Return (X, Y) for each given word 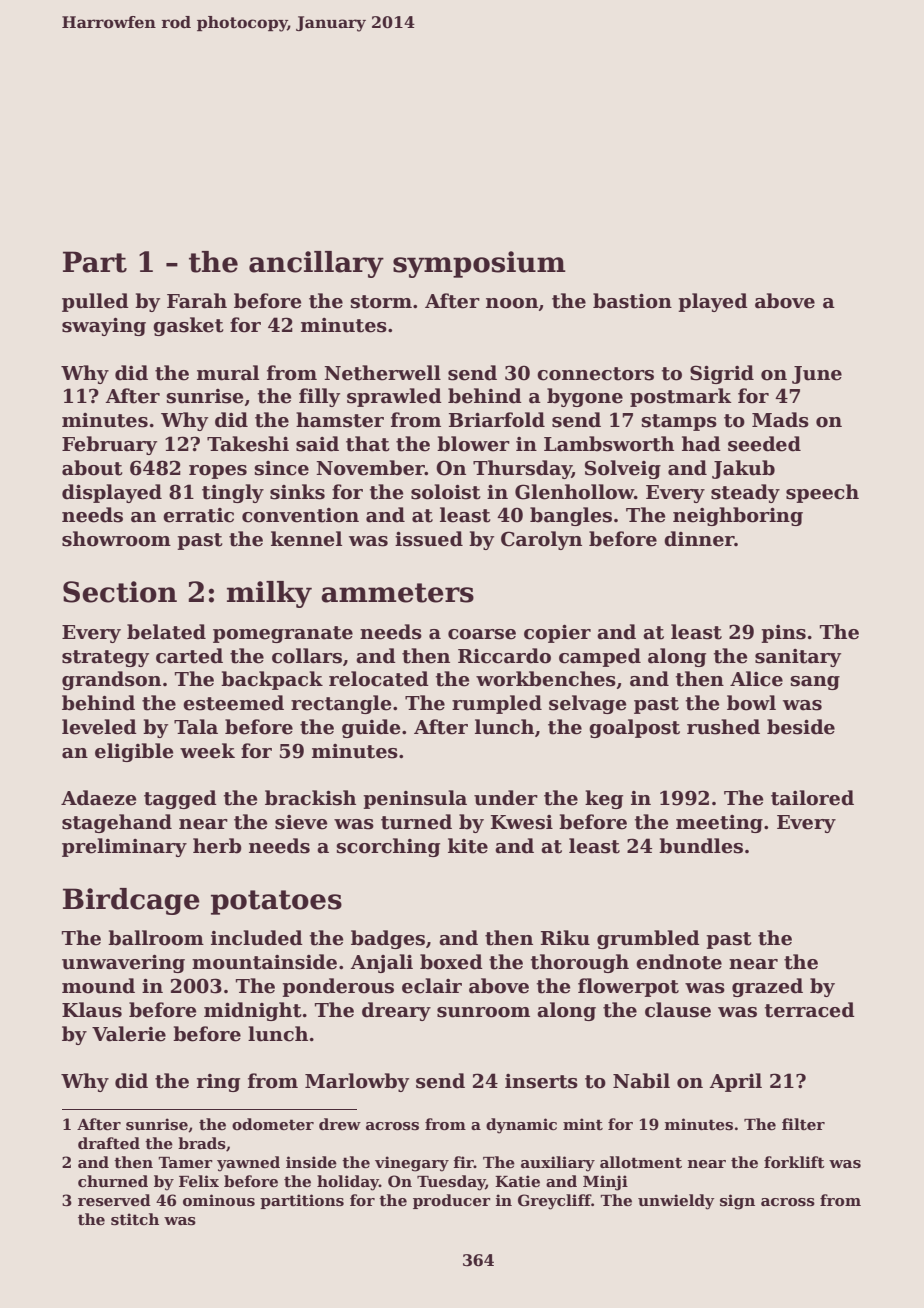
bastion (632, 301)
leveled (99, 727)
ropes (218, 472)
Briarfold (497, 420)
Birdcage (131, 901)
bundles (701, 846)
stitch (135, 1219)
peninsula (415, 799)
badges (388, 939)
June (817, 375)
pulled (95, 302)
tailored (812, 798)
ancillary (316, 264)
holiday (348, 1183)
